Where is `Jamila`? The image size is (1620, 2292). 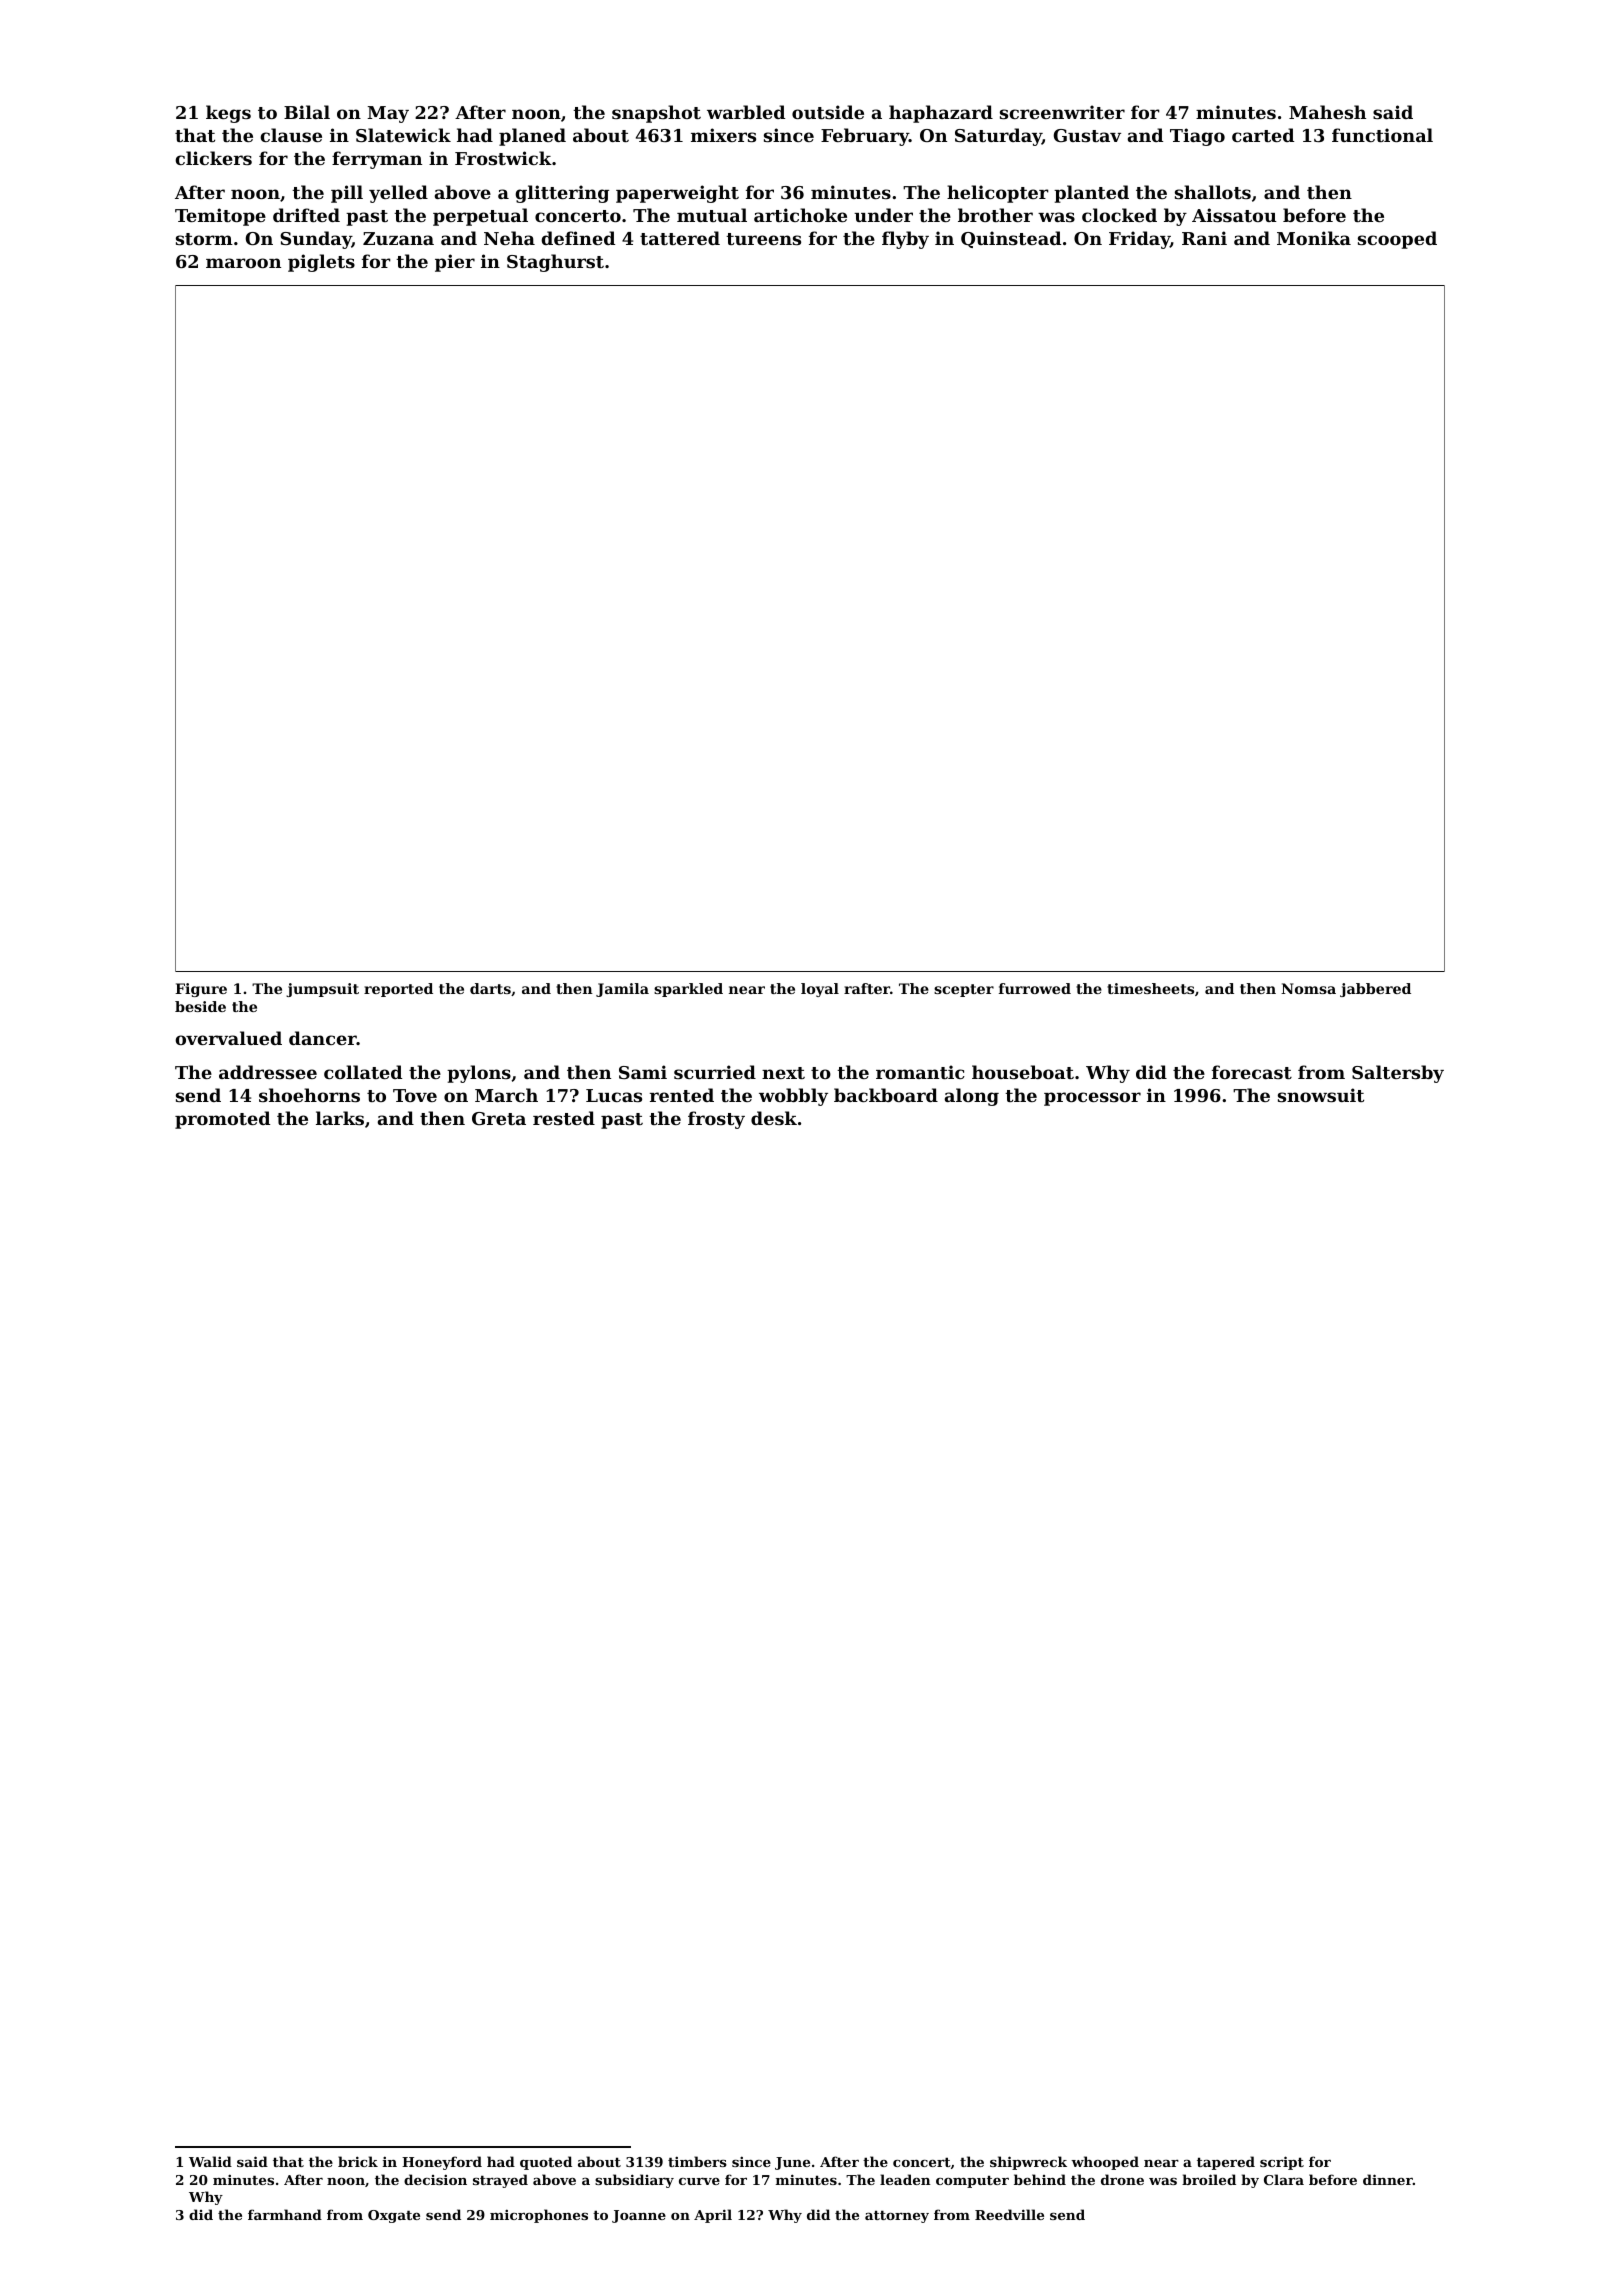
Jamila is located at coordinates (622, 990).
